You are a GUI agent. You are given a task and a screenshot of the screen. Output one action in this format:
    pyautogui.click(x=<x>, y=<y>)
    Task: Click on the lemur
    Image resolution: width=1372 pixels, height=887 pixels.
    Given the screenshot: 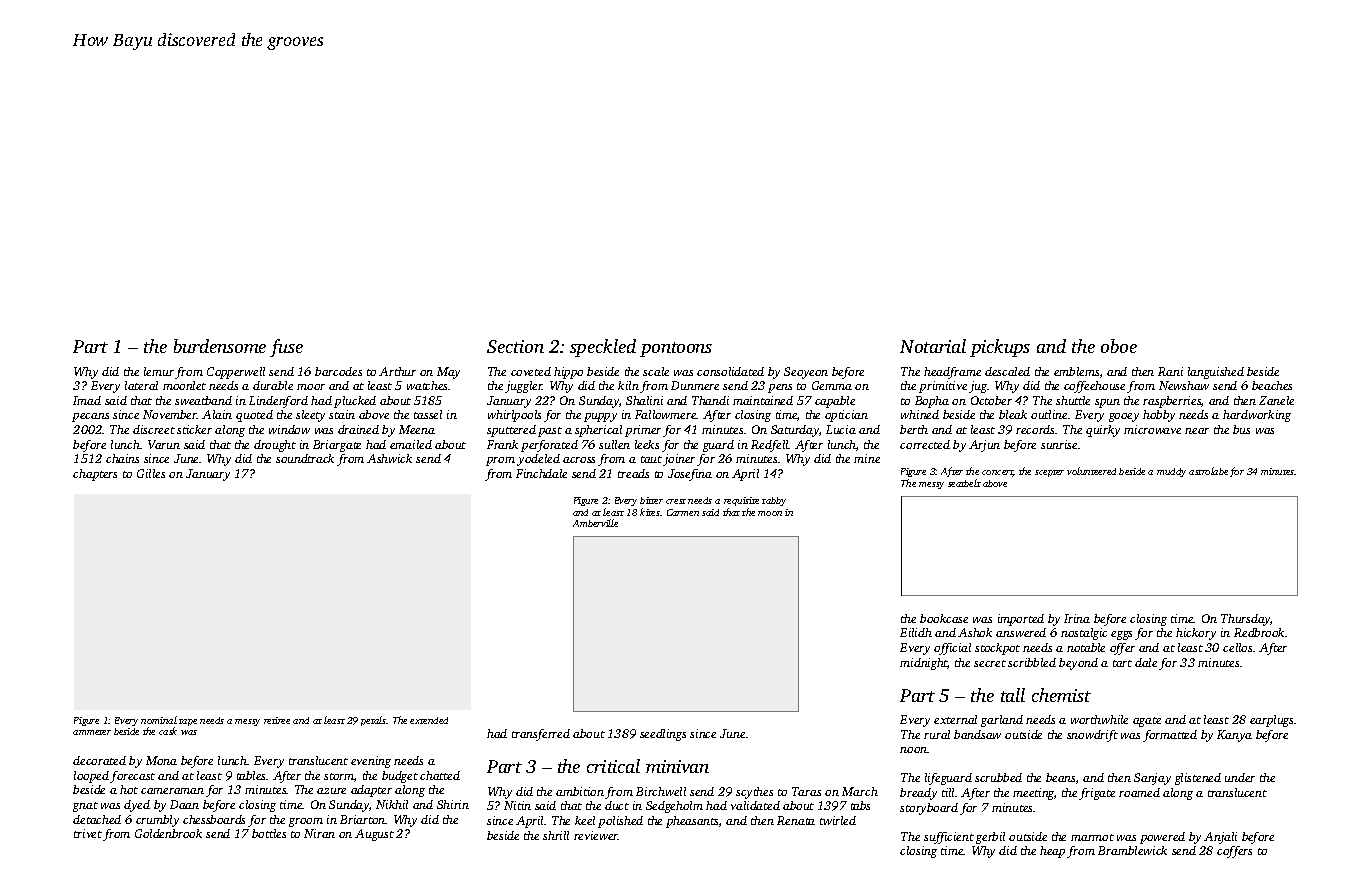 What is the action you would take?
    pyautogui.click(x=159, y=371)
